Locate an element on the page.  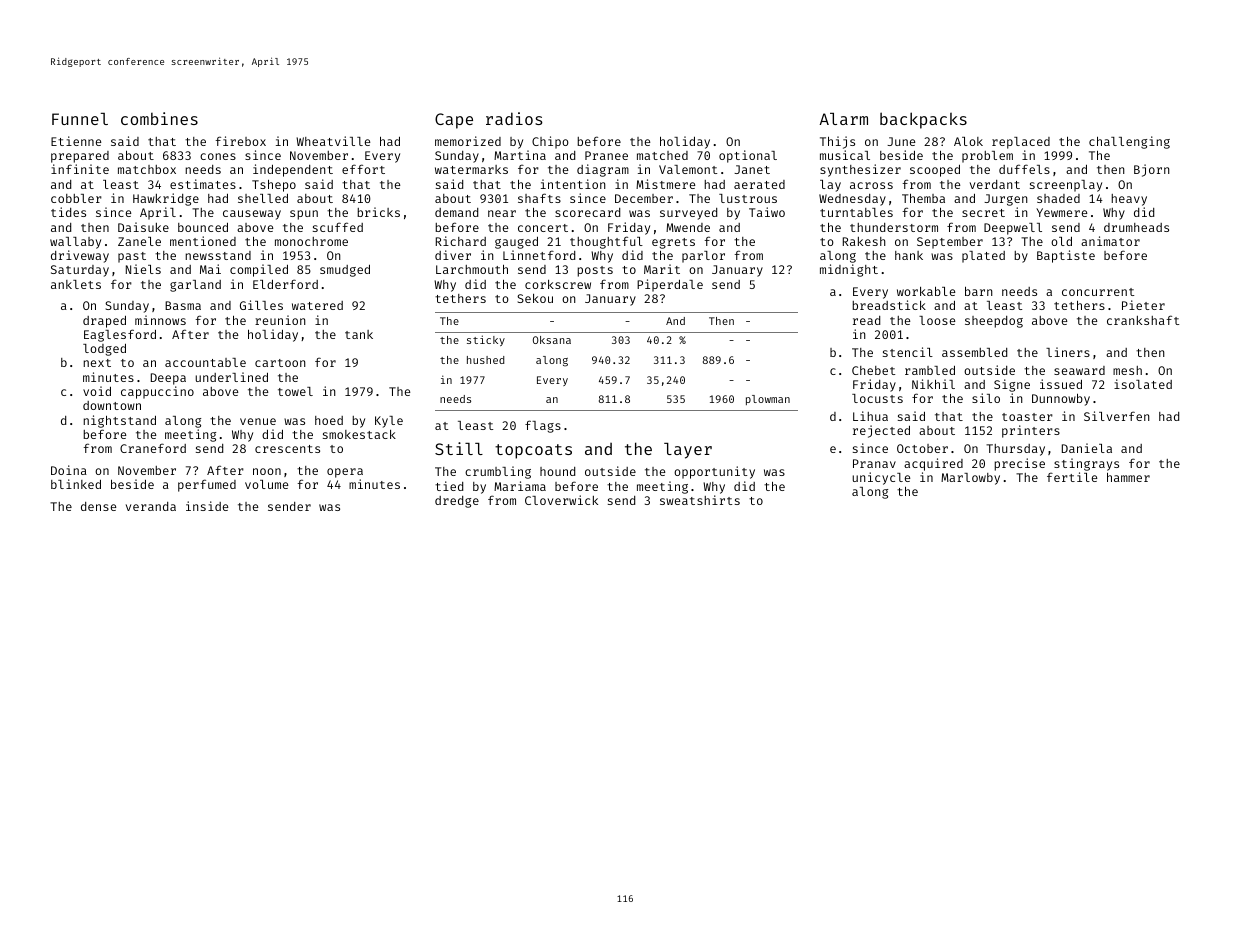
dense is located at coordinates (98, 506).
